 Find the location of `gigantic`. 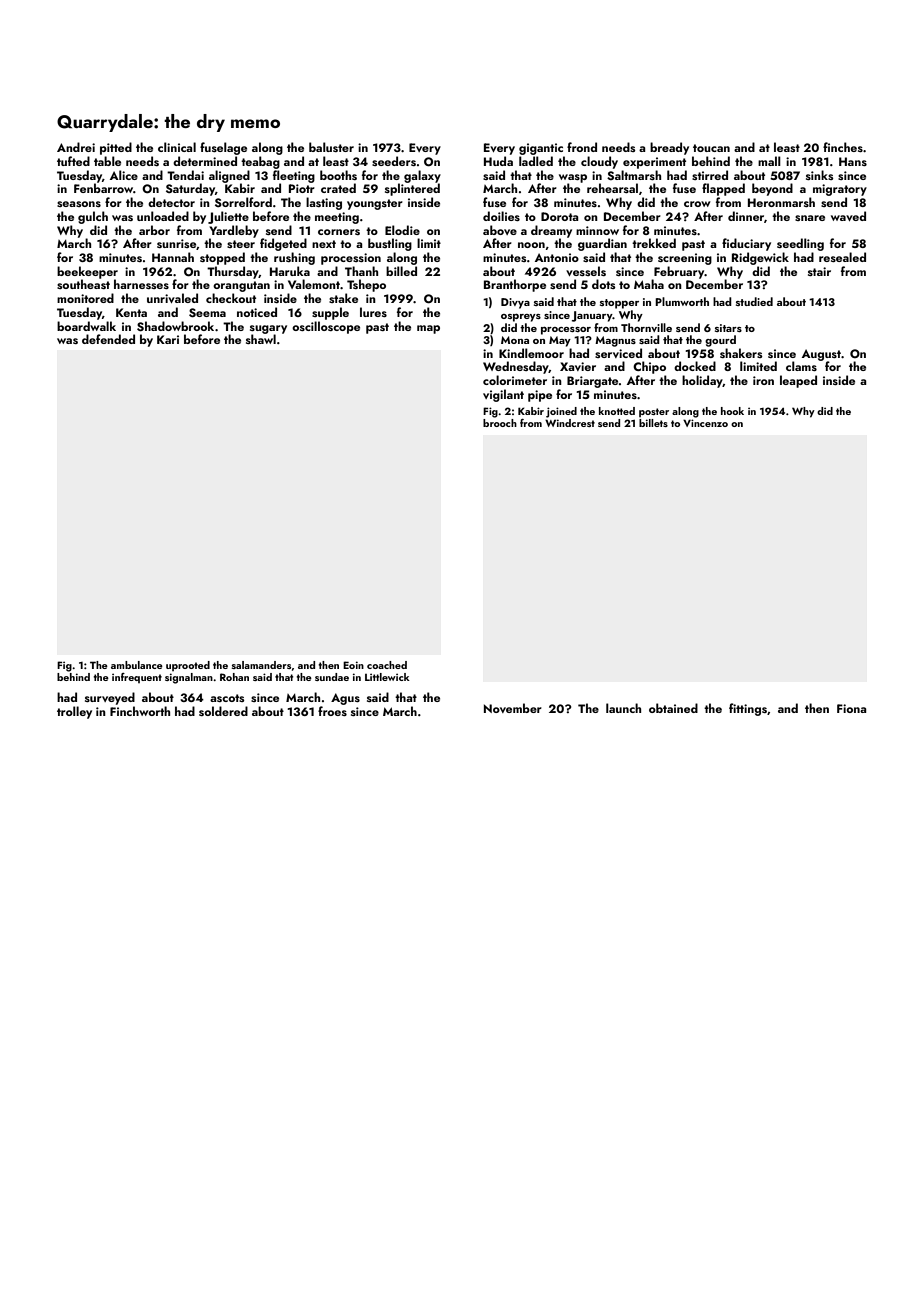

gigantic is located at coordinates (541, 149).
